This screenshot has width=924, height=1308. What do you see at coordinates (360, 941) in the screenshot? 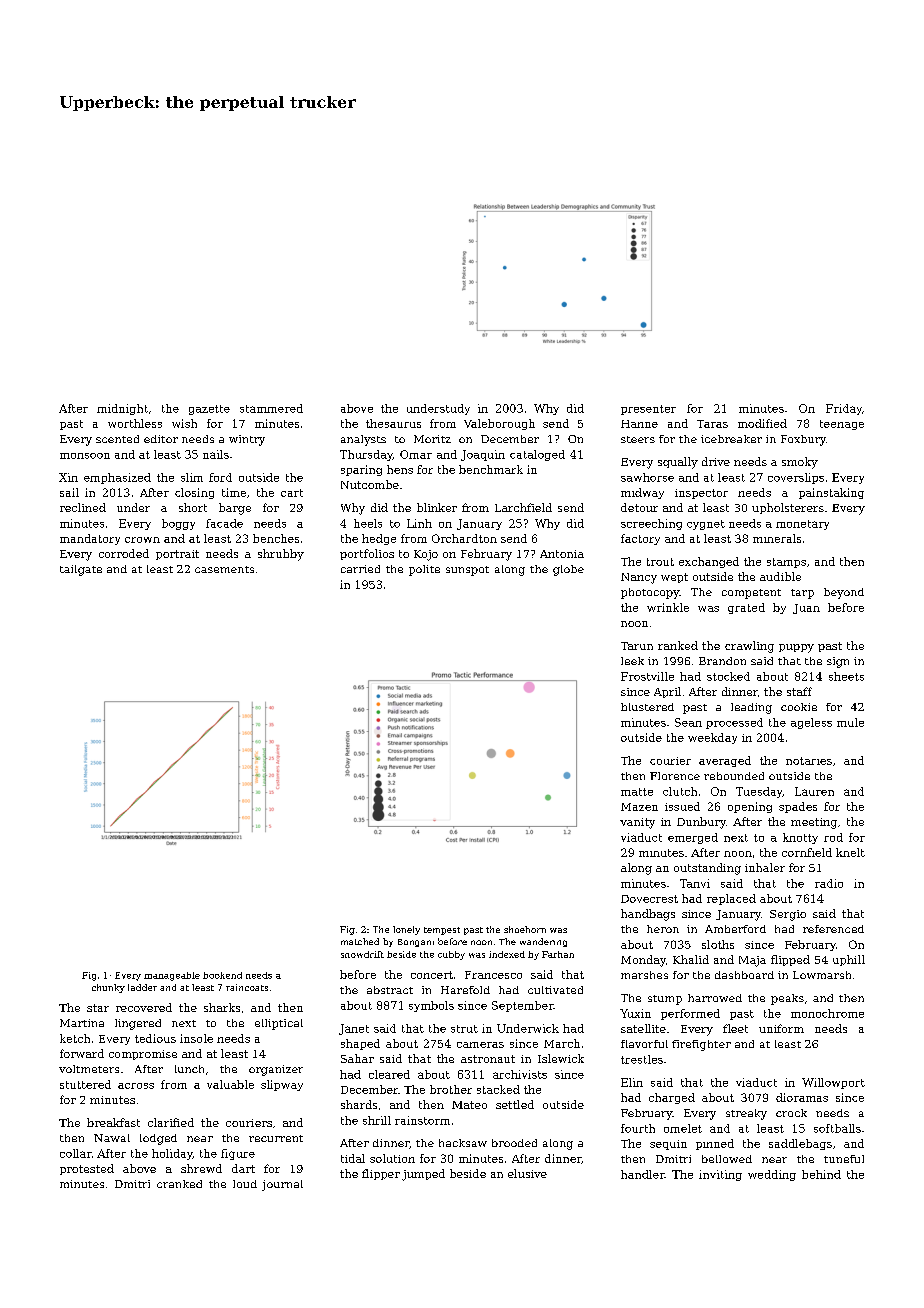
I see `matched` at bounding box center [360, 941].
